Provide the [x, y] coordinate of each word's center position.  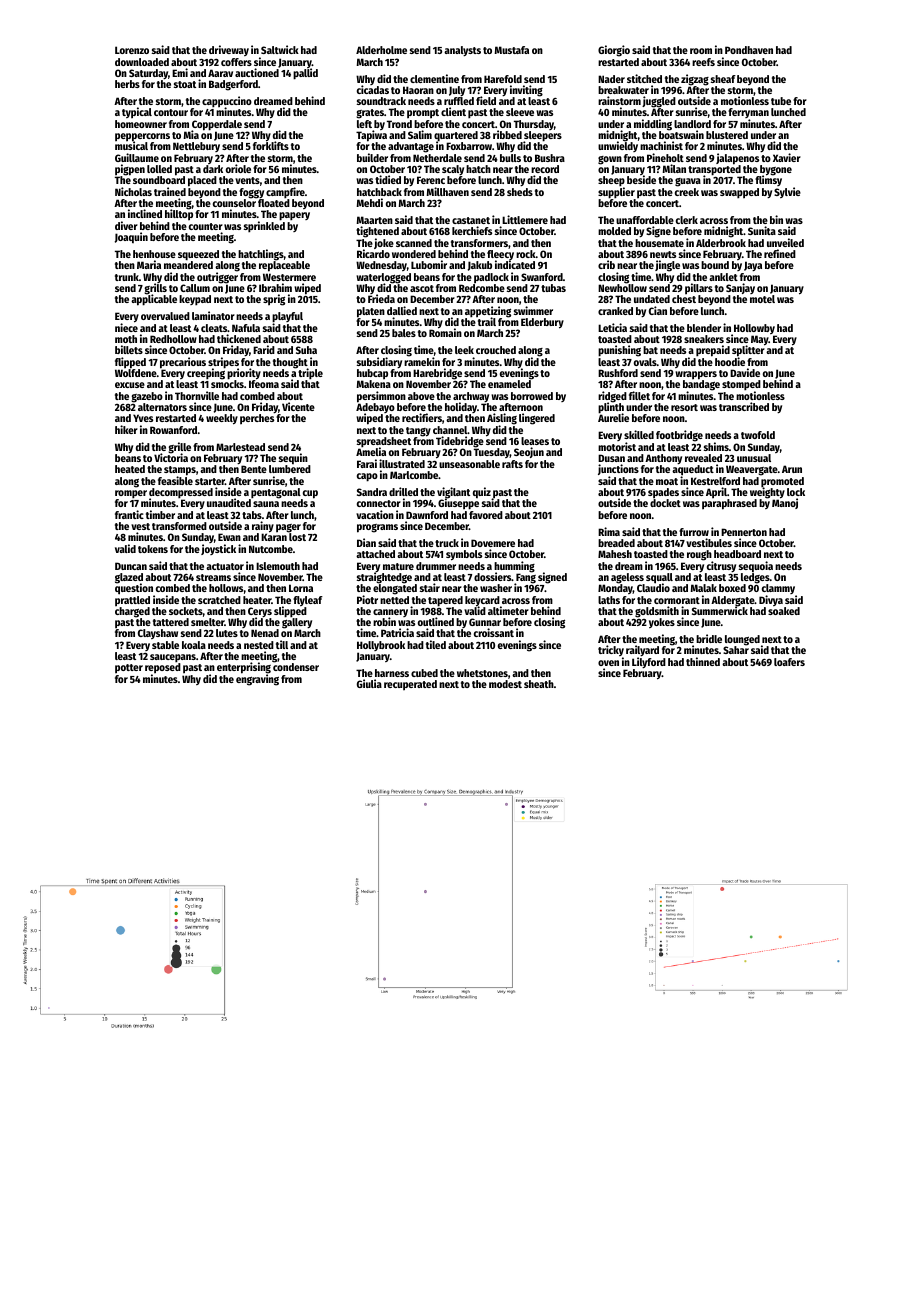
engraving [257, 680]
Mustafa [511, 50]
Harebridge [437, 374]
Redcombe [482, 288]
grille [179, 448]
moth [126, 339]
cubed [424, 673]
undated [652, 299]
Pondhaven [749, 50]
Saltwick [280, 49]
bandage [701, 385]
